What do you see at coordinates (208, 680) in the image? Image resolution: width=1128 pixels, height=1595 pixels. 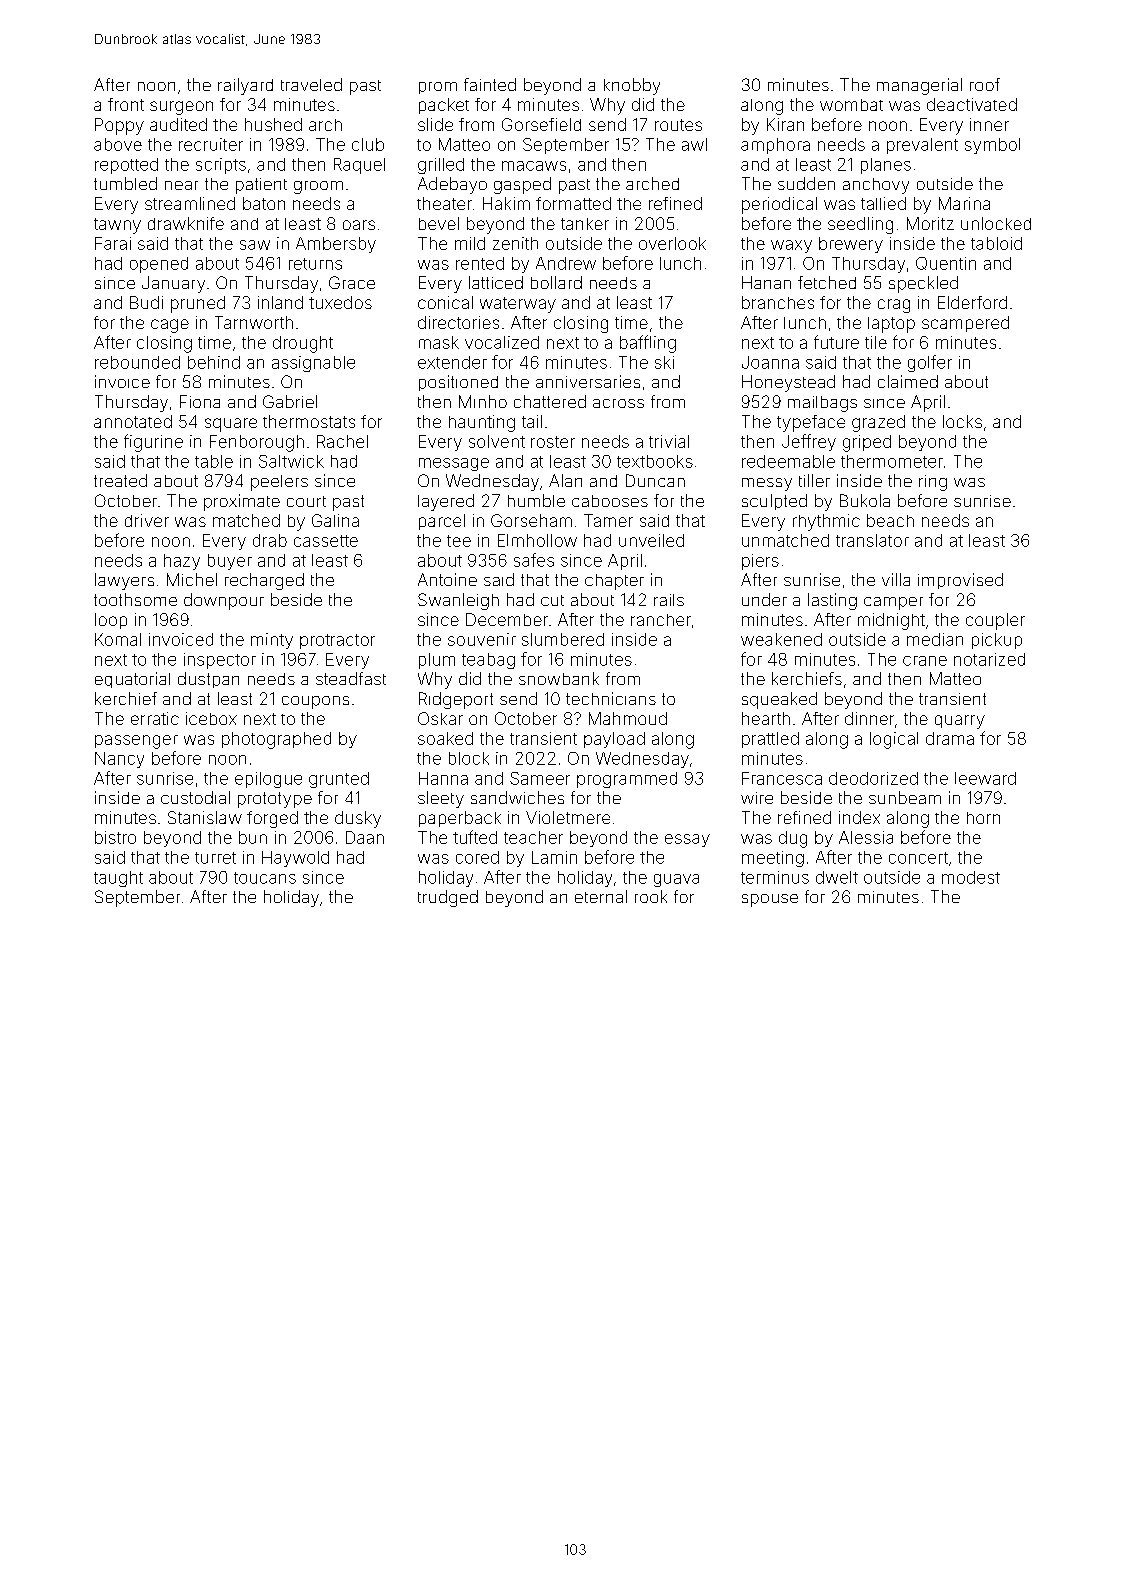 I see `dustpan` at bounding box center [208, 680].
